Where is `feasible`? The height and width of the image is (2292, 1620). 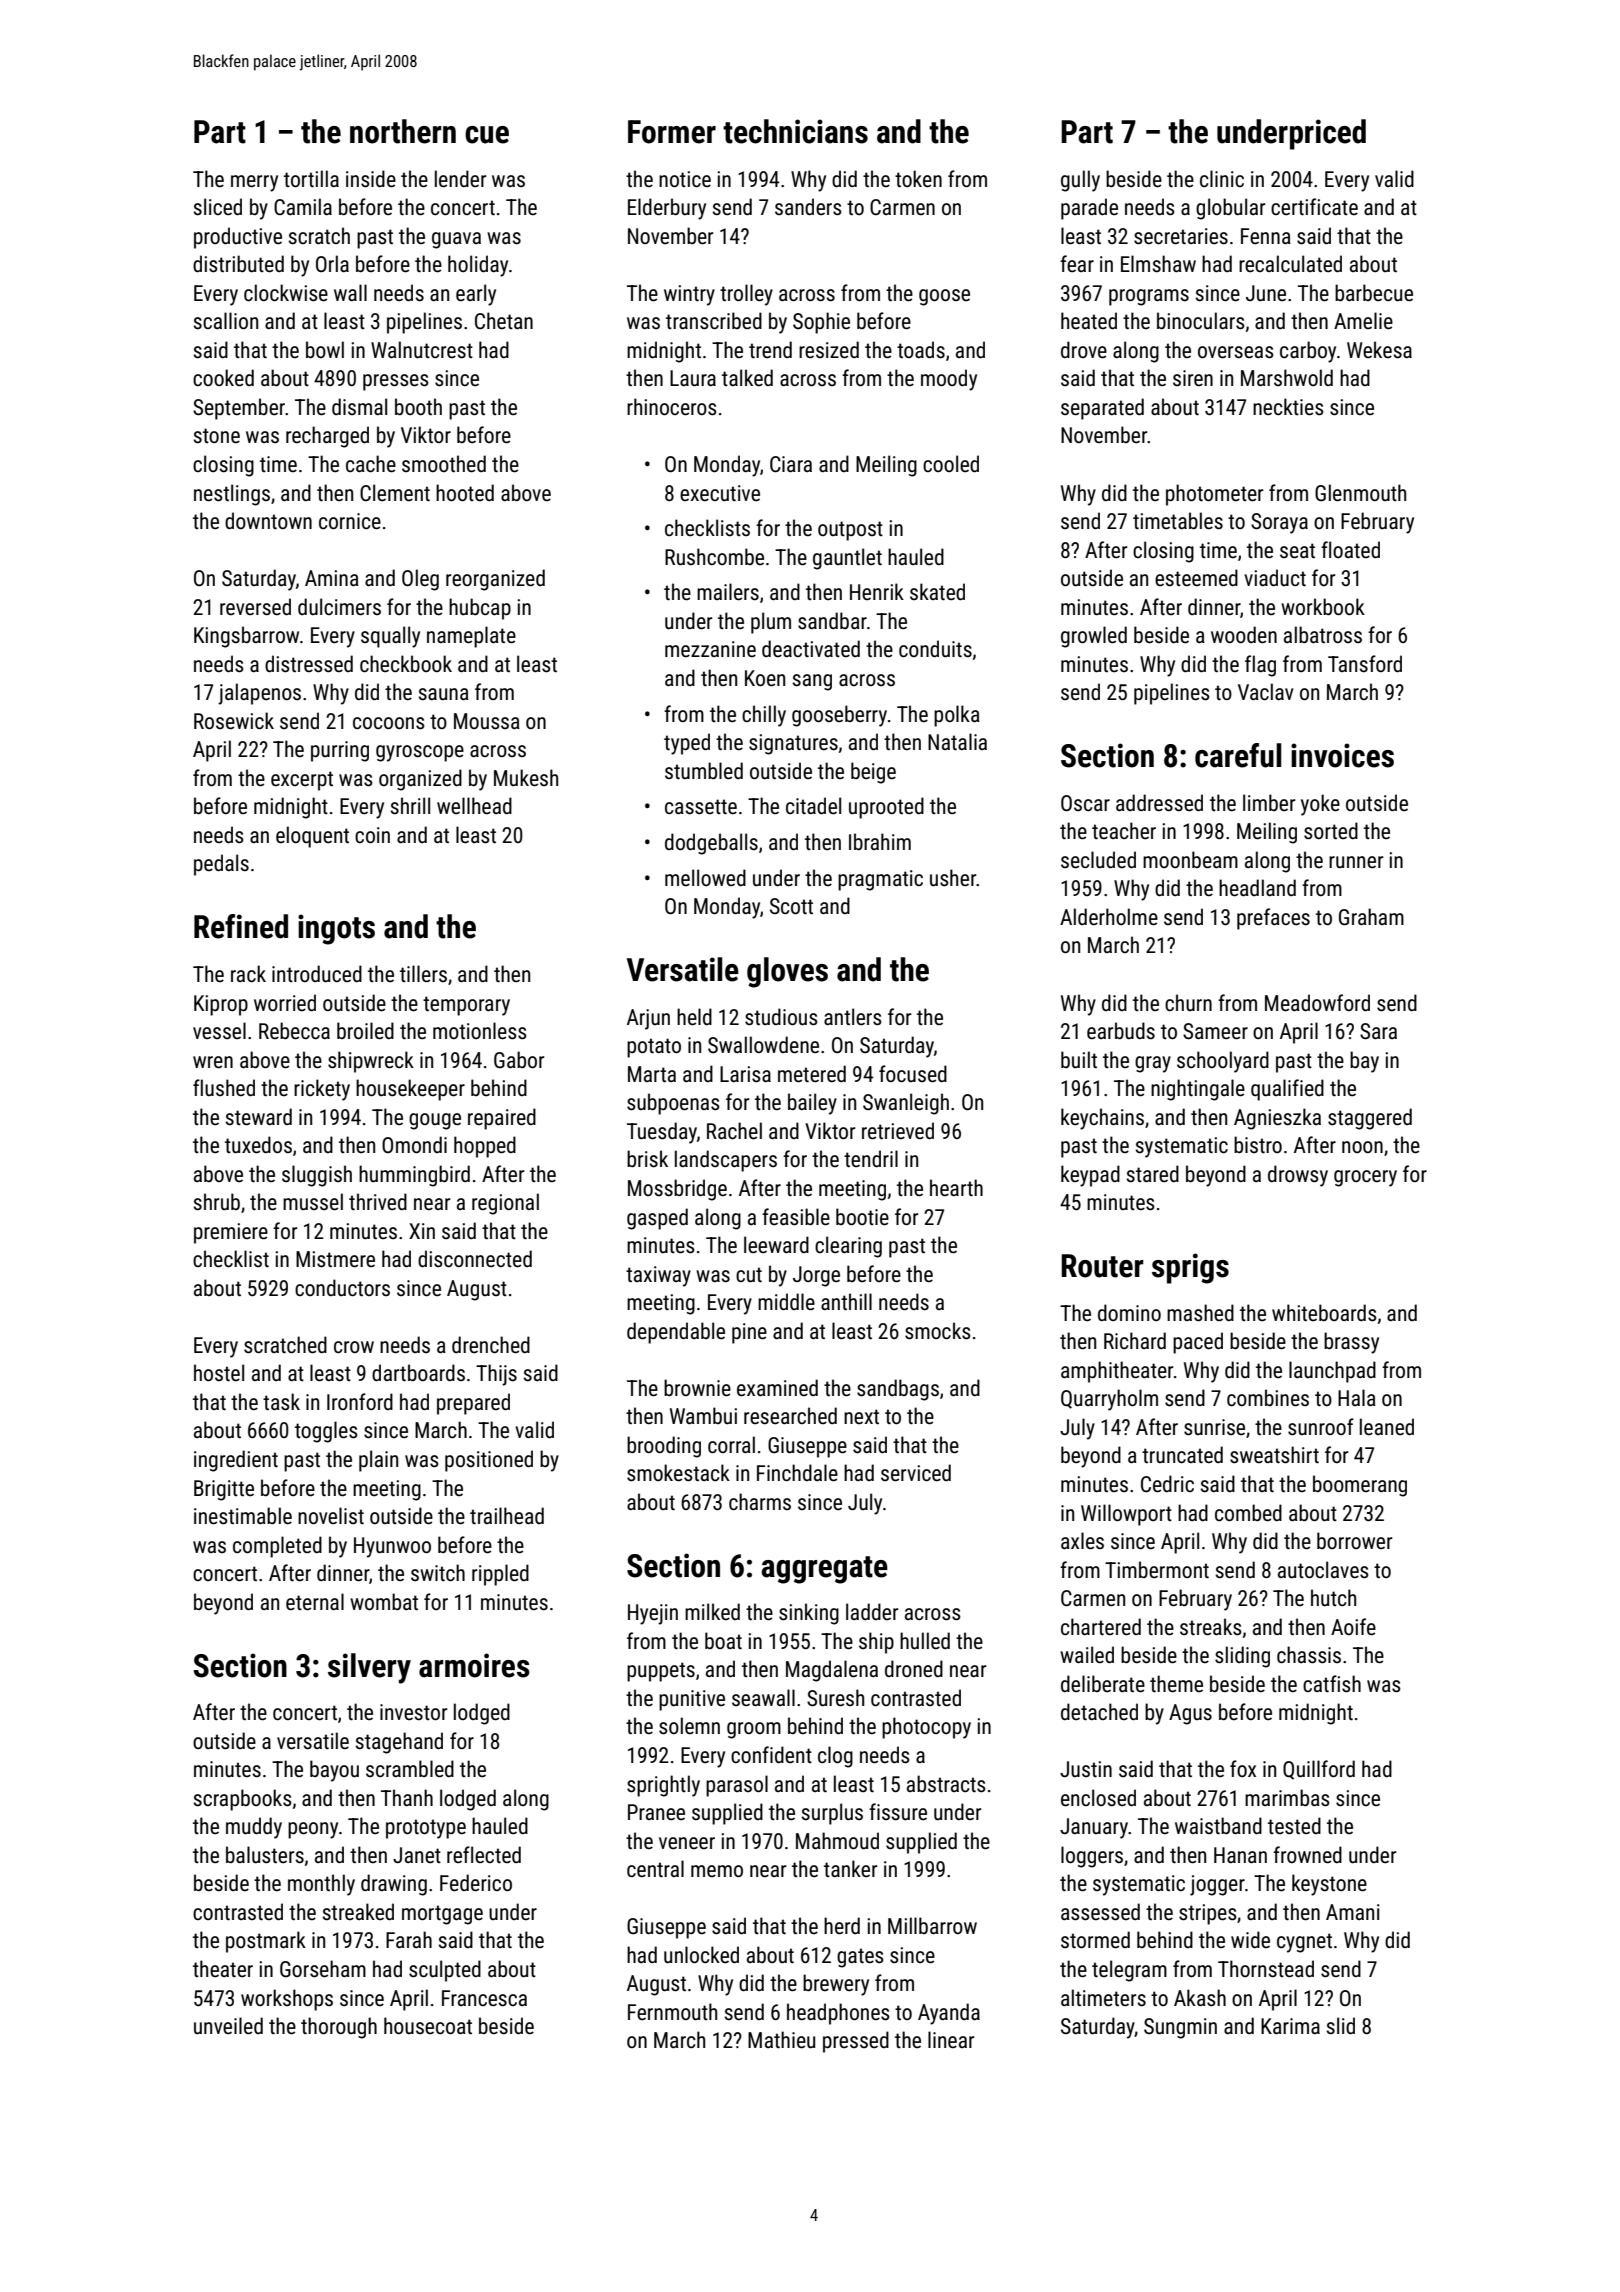 feasible is located at coordinates (796, 1217).
